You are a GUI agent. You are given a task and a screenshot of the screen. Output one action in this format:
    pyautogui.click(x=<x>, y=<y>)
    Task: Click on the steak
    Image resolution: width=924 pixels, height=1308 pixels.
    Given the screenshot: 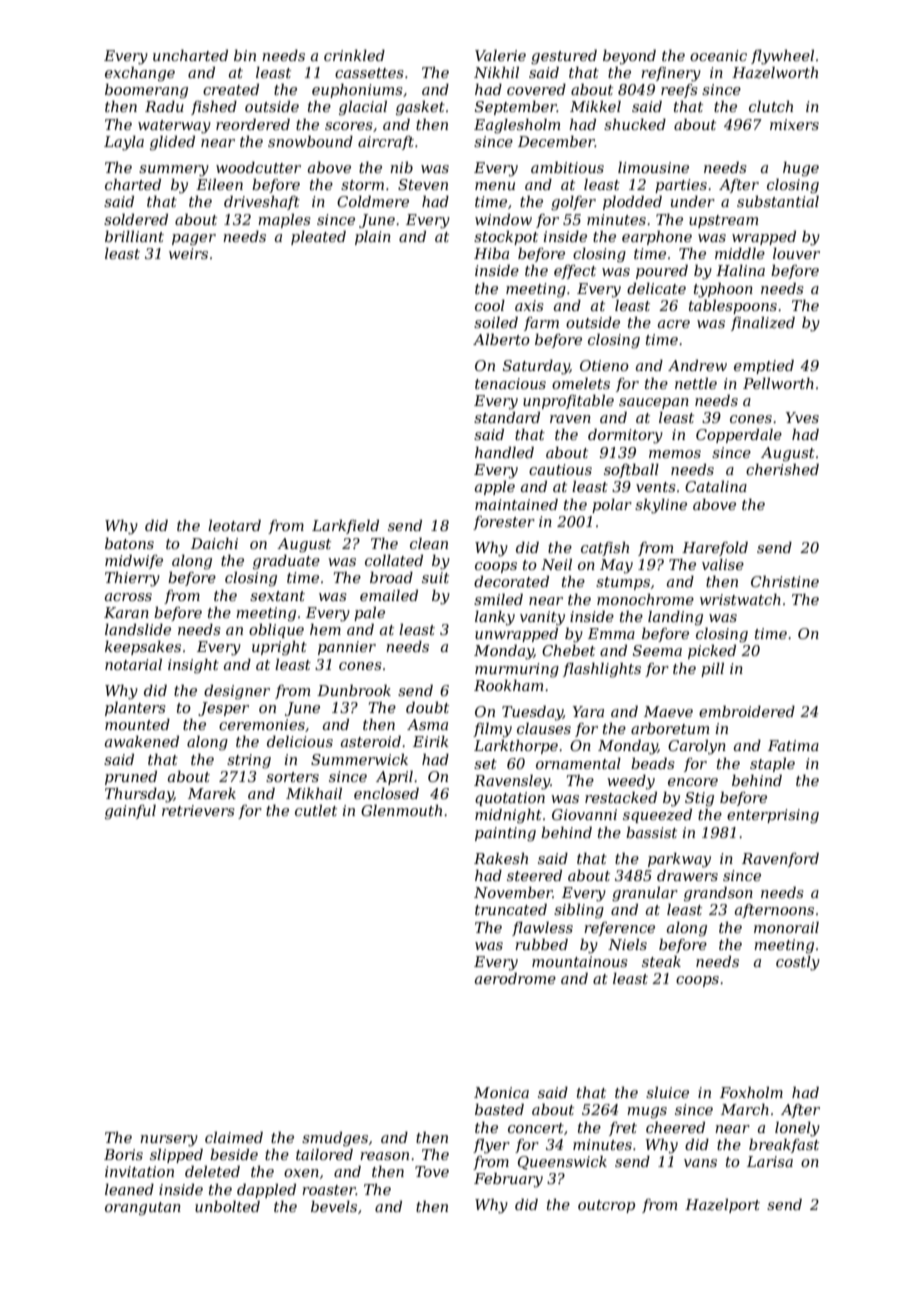 What is the action you would take?
    pyautogui.click(x=661, y=961)
